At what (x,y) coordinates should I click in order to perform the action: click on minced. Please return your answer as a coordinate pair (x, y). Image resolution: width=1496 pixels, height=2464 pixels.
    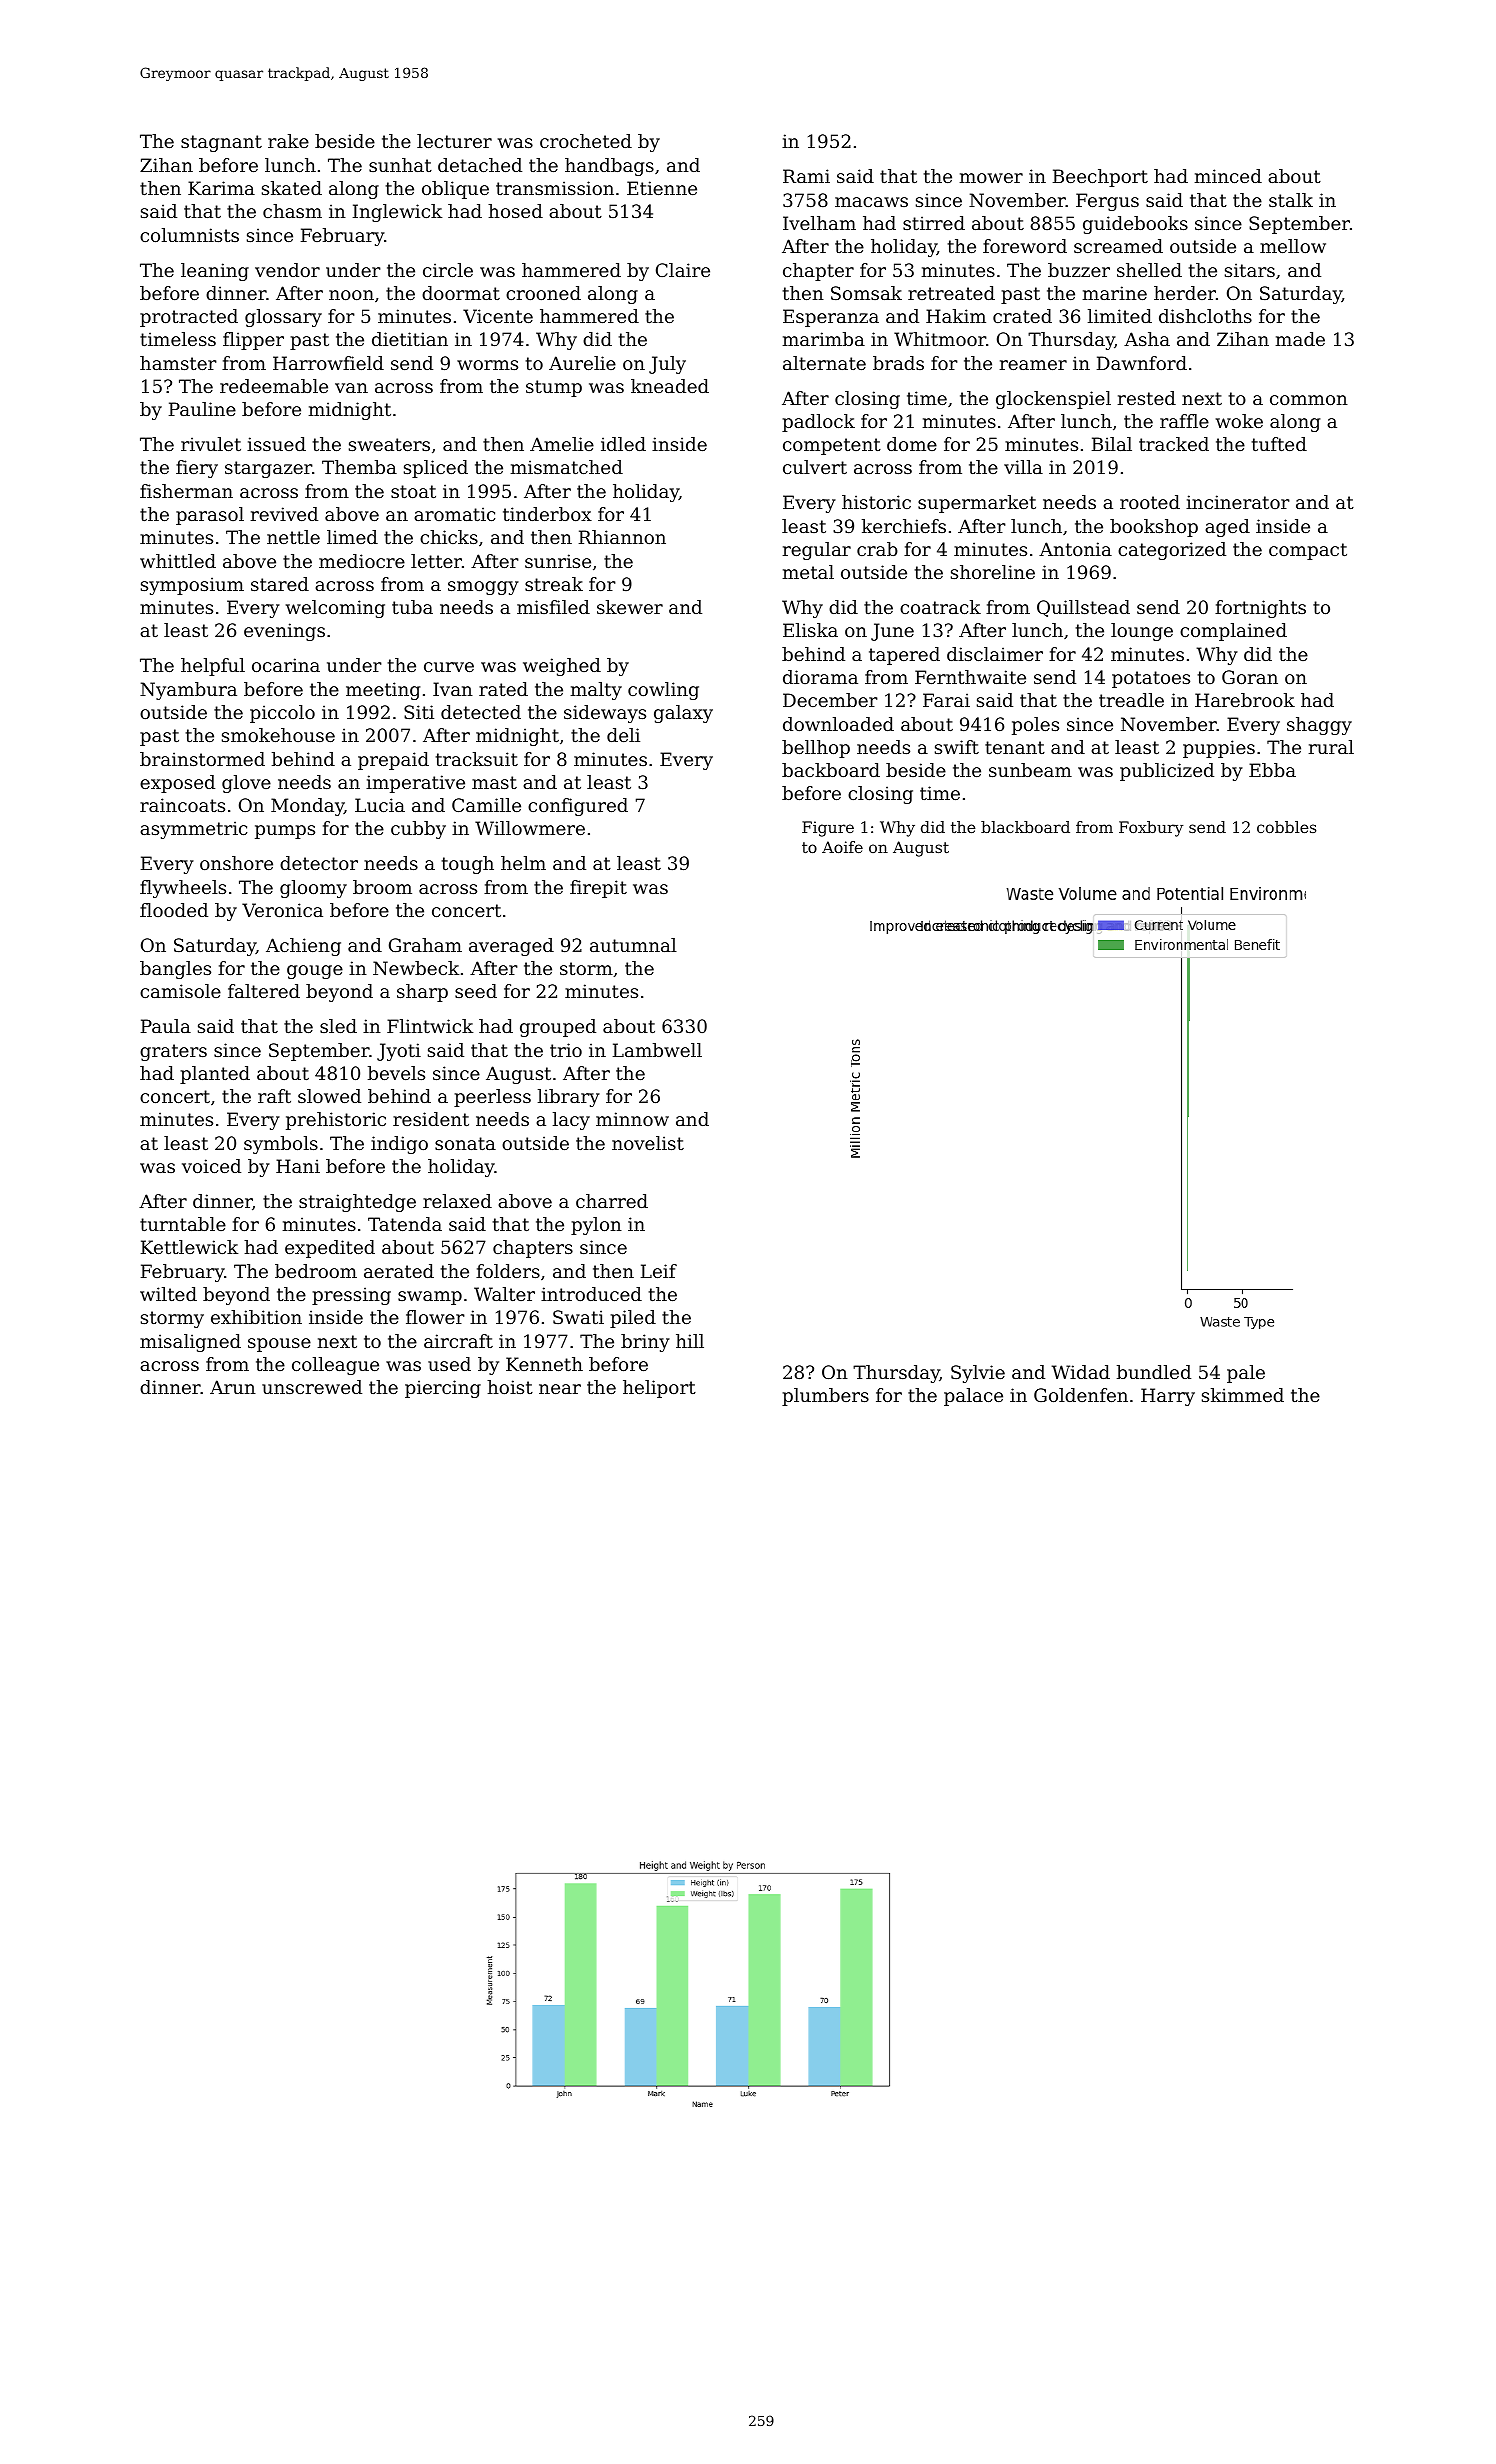
    Looking at the image, I should click on (1228, 176).
